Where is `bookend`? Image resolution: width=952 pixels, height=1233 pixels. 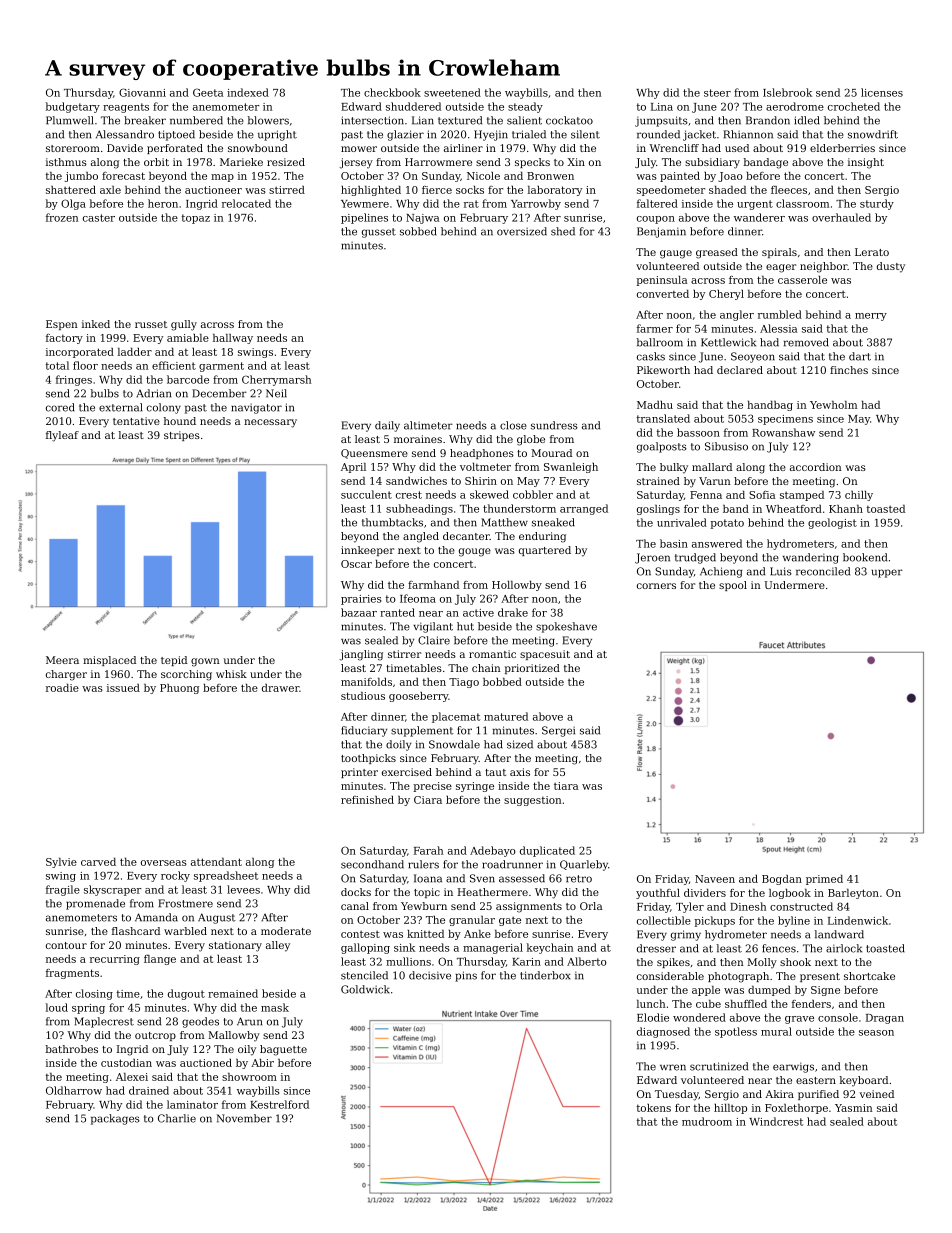
bookend is located at coordinates (865, 557).
